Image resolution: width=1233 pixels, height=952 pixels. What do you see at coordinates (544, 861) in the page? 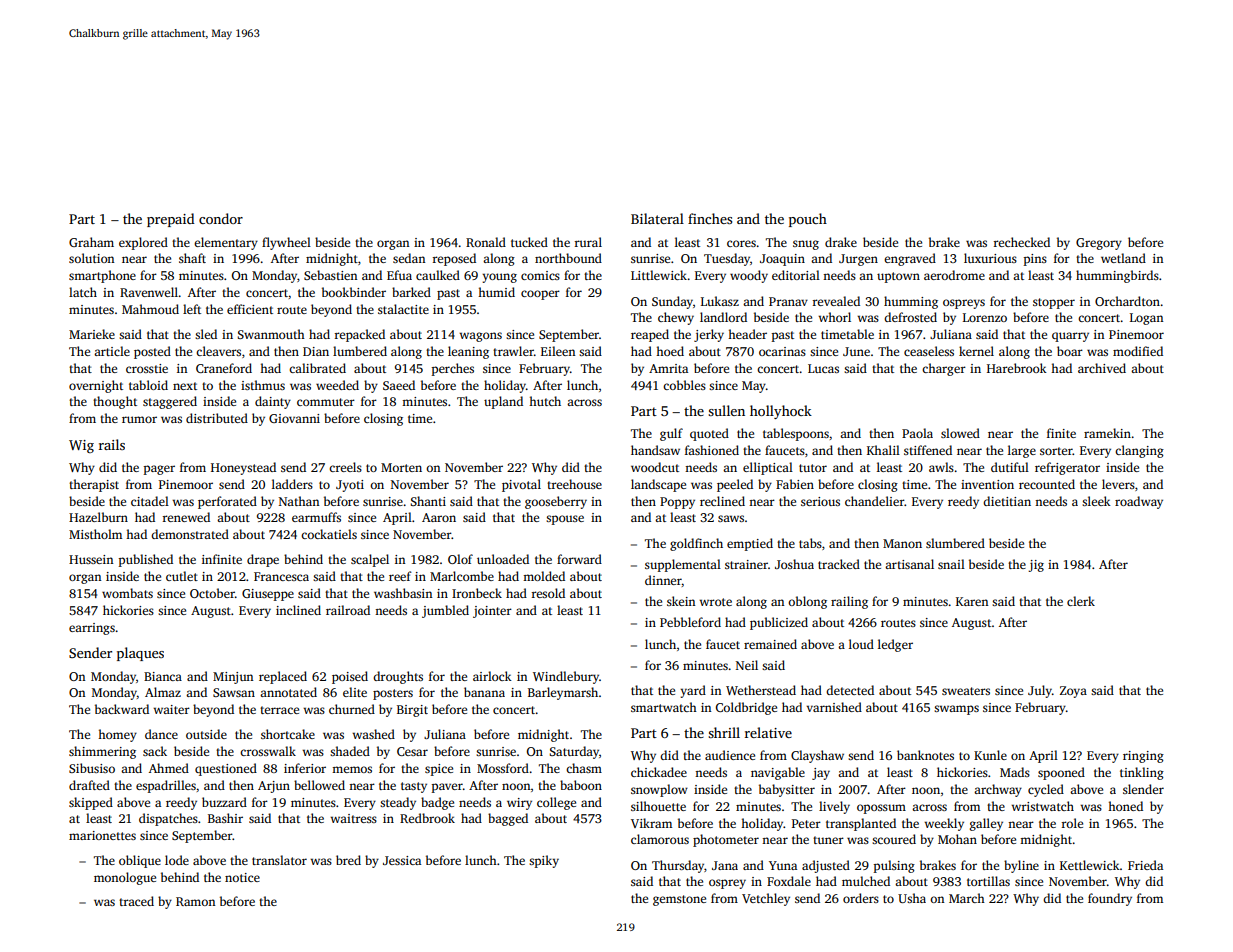
I see `spiky` at bounding box center [544, 861].
